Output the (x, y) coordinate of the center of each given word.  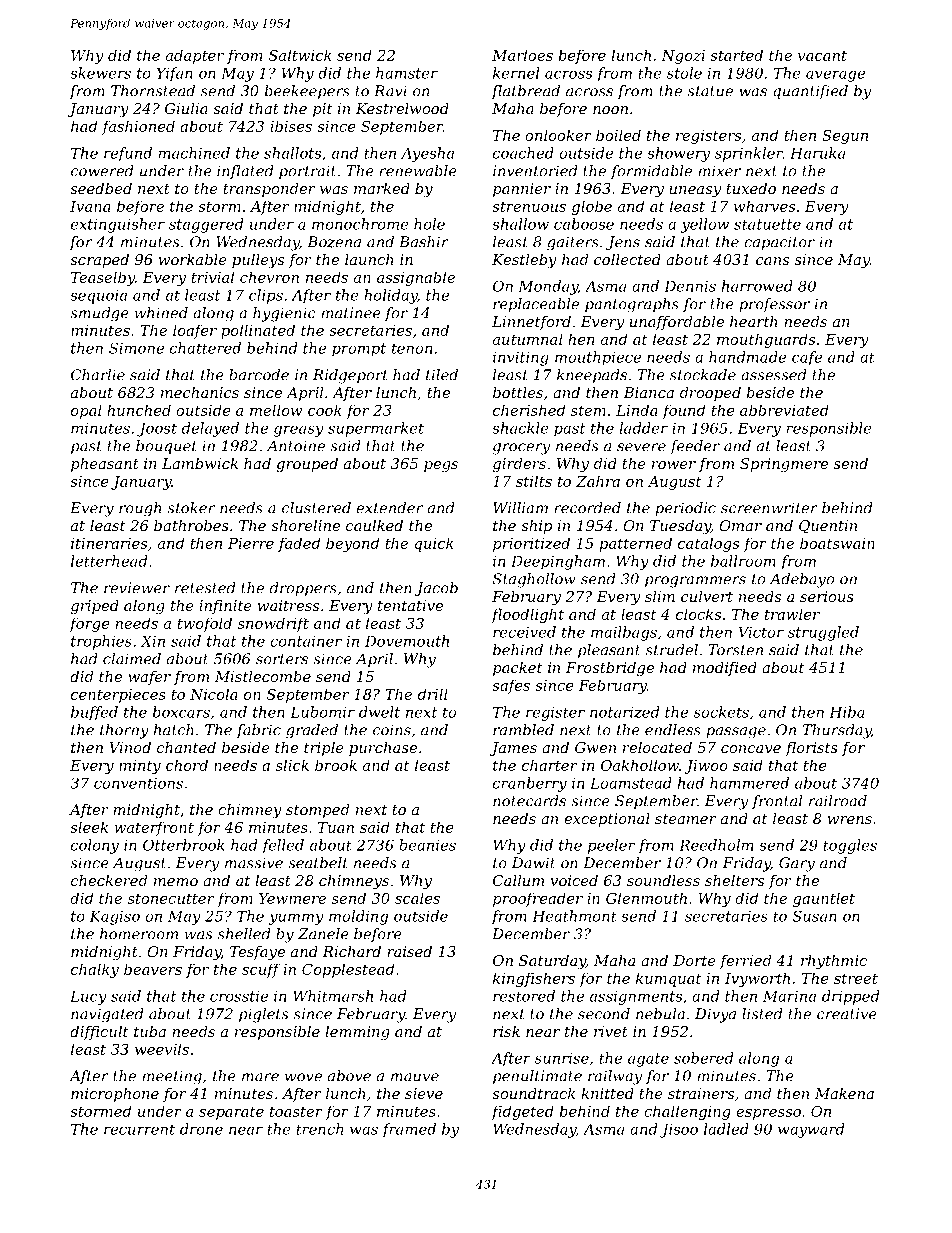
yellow (705, 225)
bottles (518, 392)
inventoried (535, 171)
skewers (100, 73)
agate (648, 1060)
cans (772, 261)
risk (506, 1031)
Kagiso (115, 917)
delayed (210, 429)
